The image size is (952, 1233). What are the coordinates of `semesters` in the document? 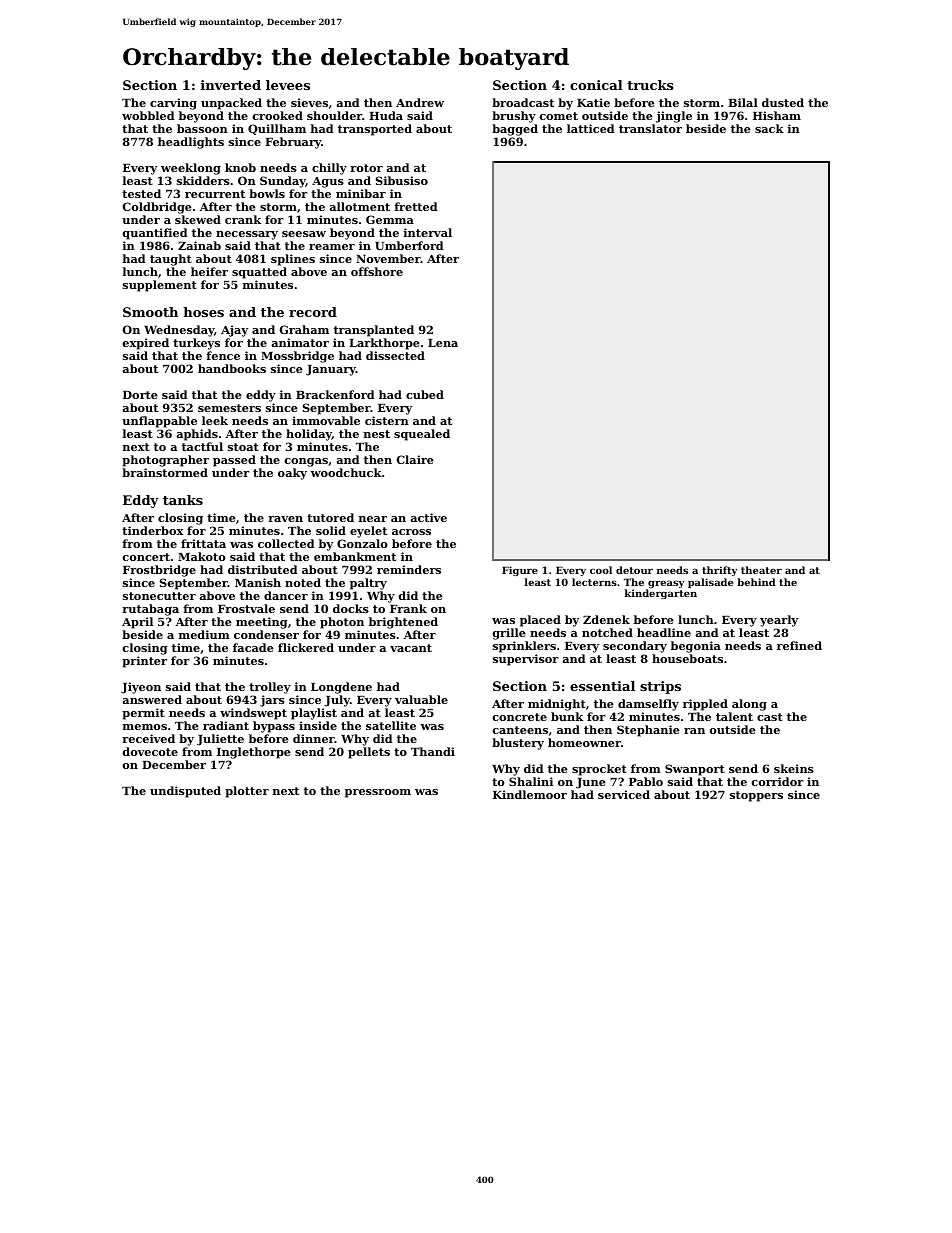 It's located at (229, 408).
